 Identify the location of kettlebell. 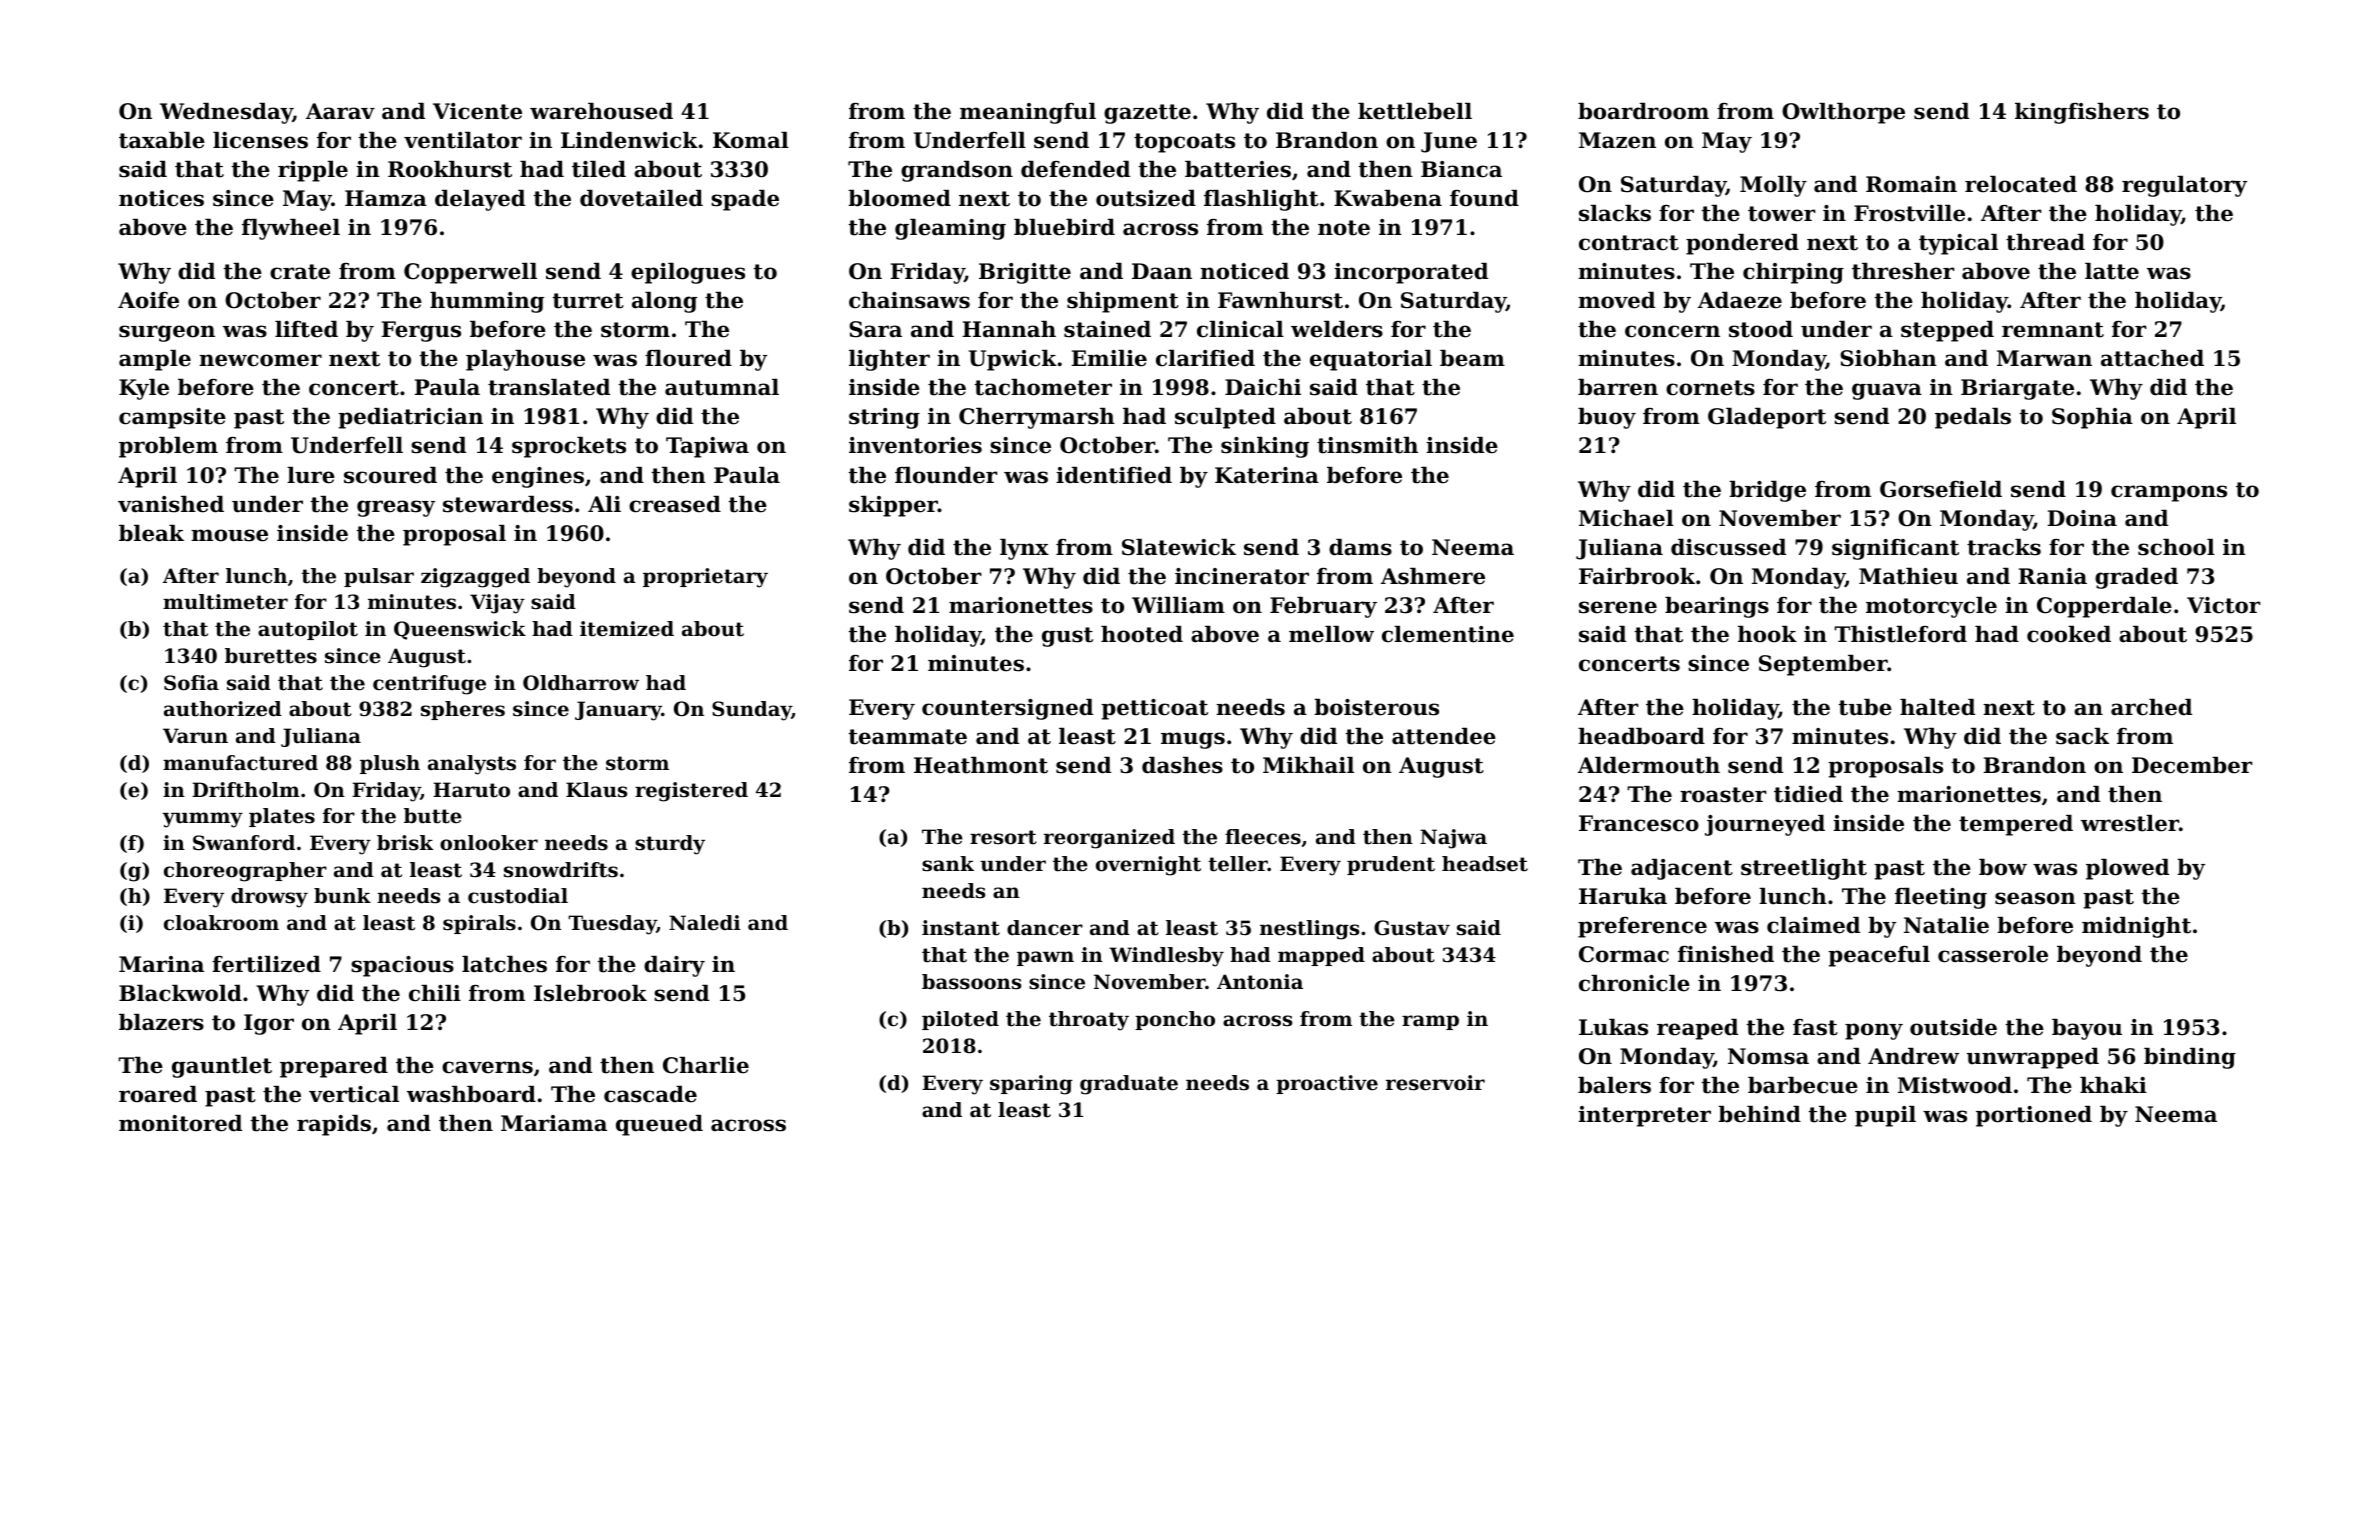
(1415, 111).
